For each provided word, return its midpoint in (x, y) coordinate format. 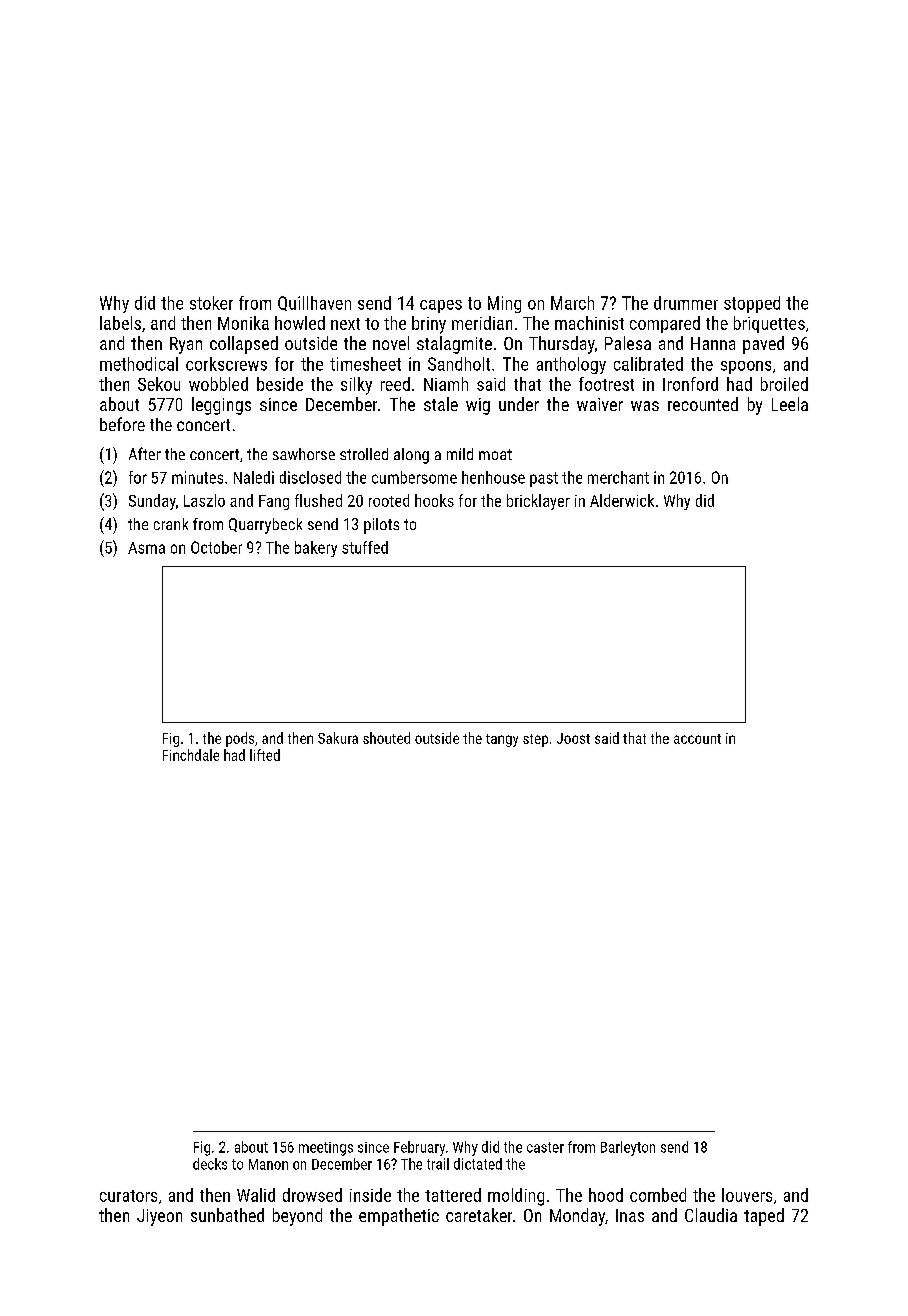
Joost (573, 738)
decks (210, 1164)
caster (545, 1147)
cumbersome (414, 477)
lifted (265, 755)
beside (280, 384)
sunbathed (227, 1215)
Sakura (338, 738)
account (697, 739)
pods (240, 739)
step (535, 740)
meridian (482, 323)
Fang (274, 502)
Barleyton (628, 1148)
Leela (790, 404)
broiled (784, 384)
